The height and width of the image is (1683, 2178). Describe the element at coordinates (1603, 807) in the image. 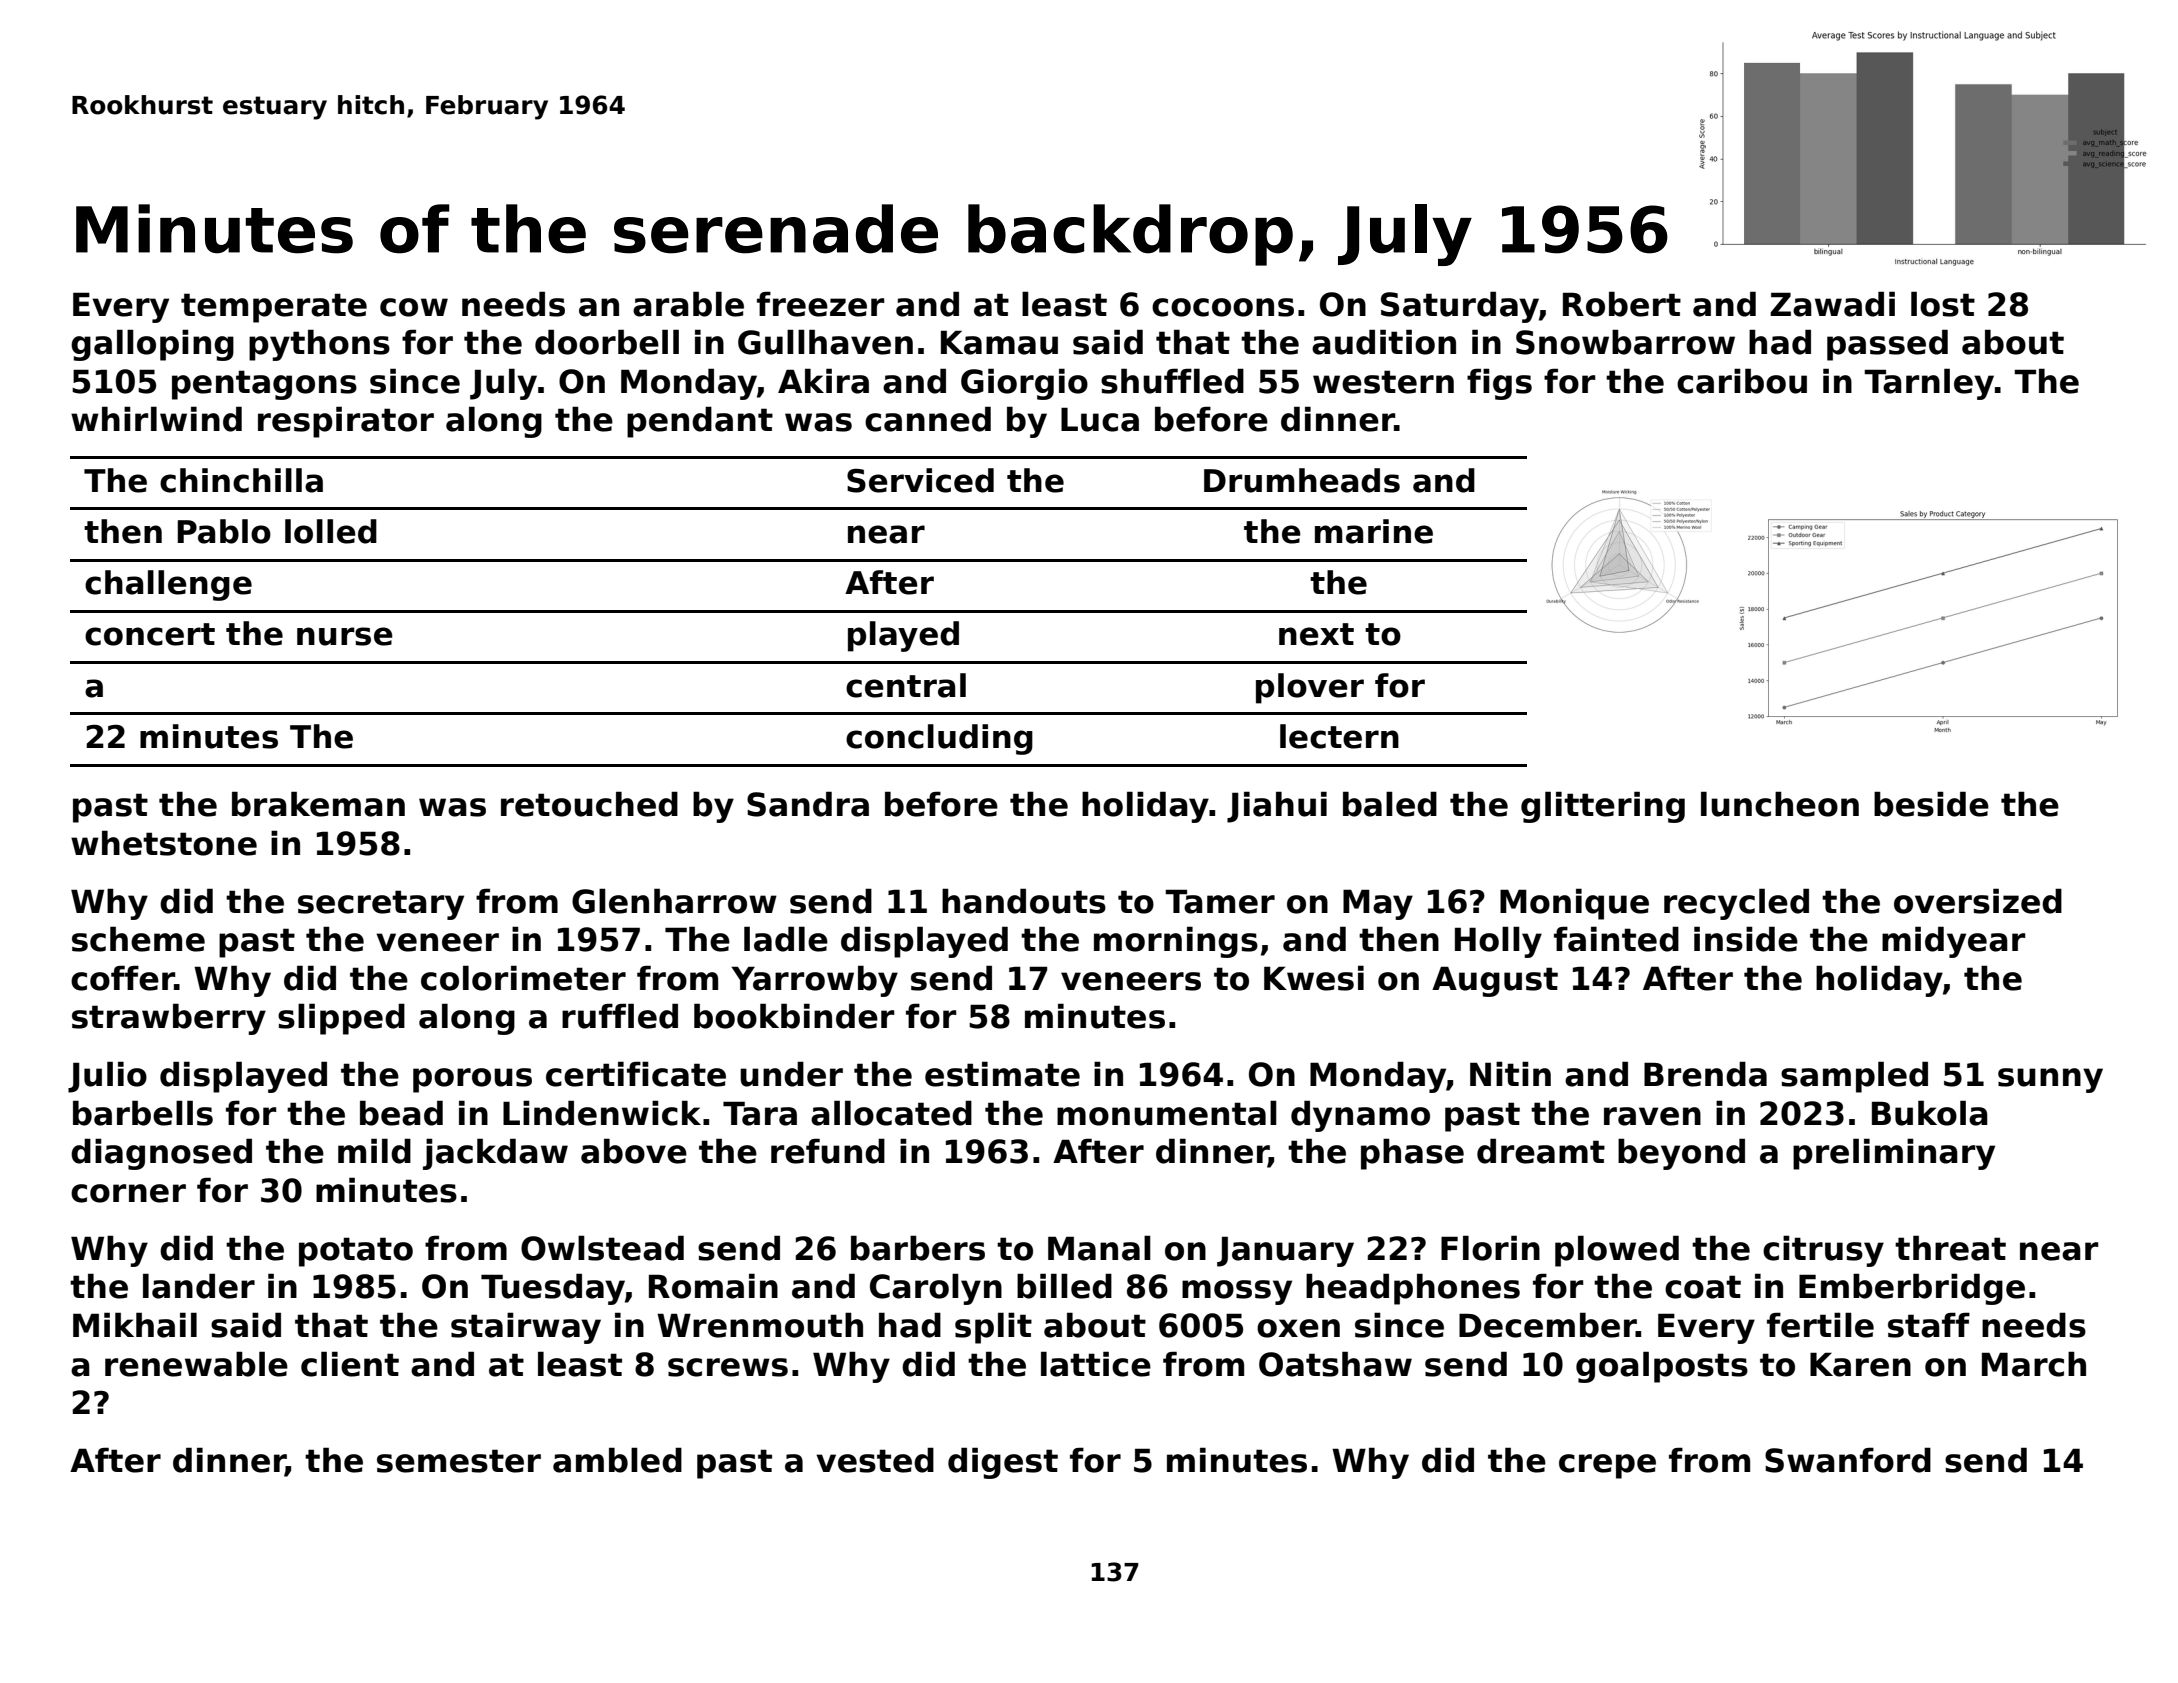

I see `glittering` at that location.
